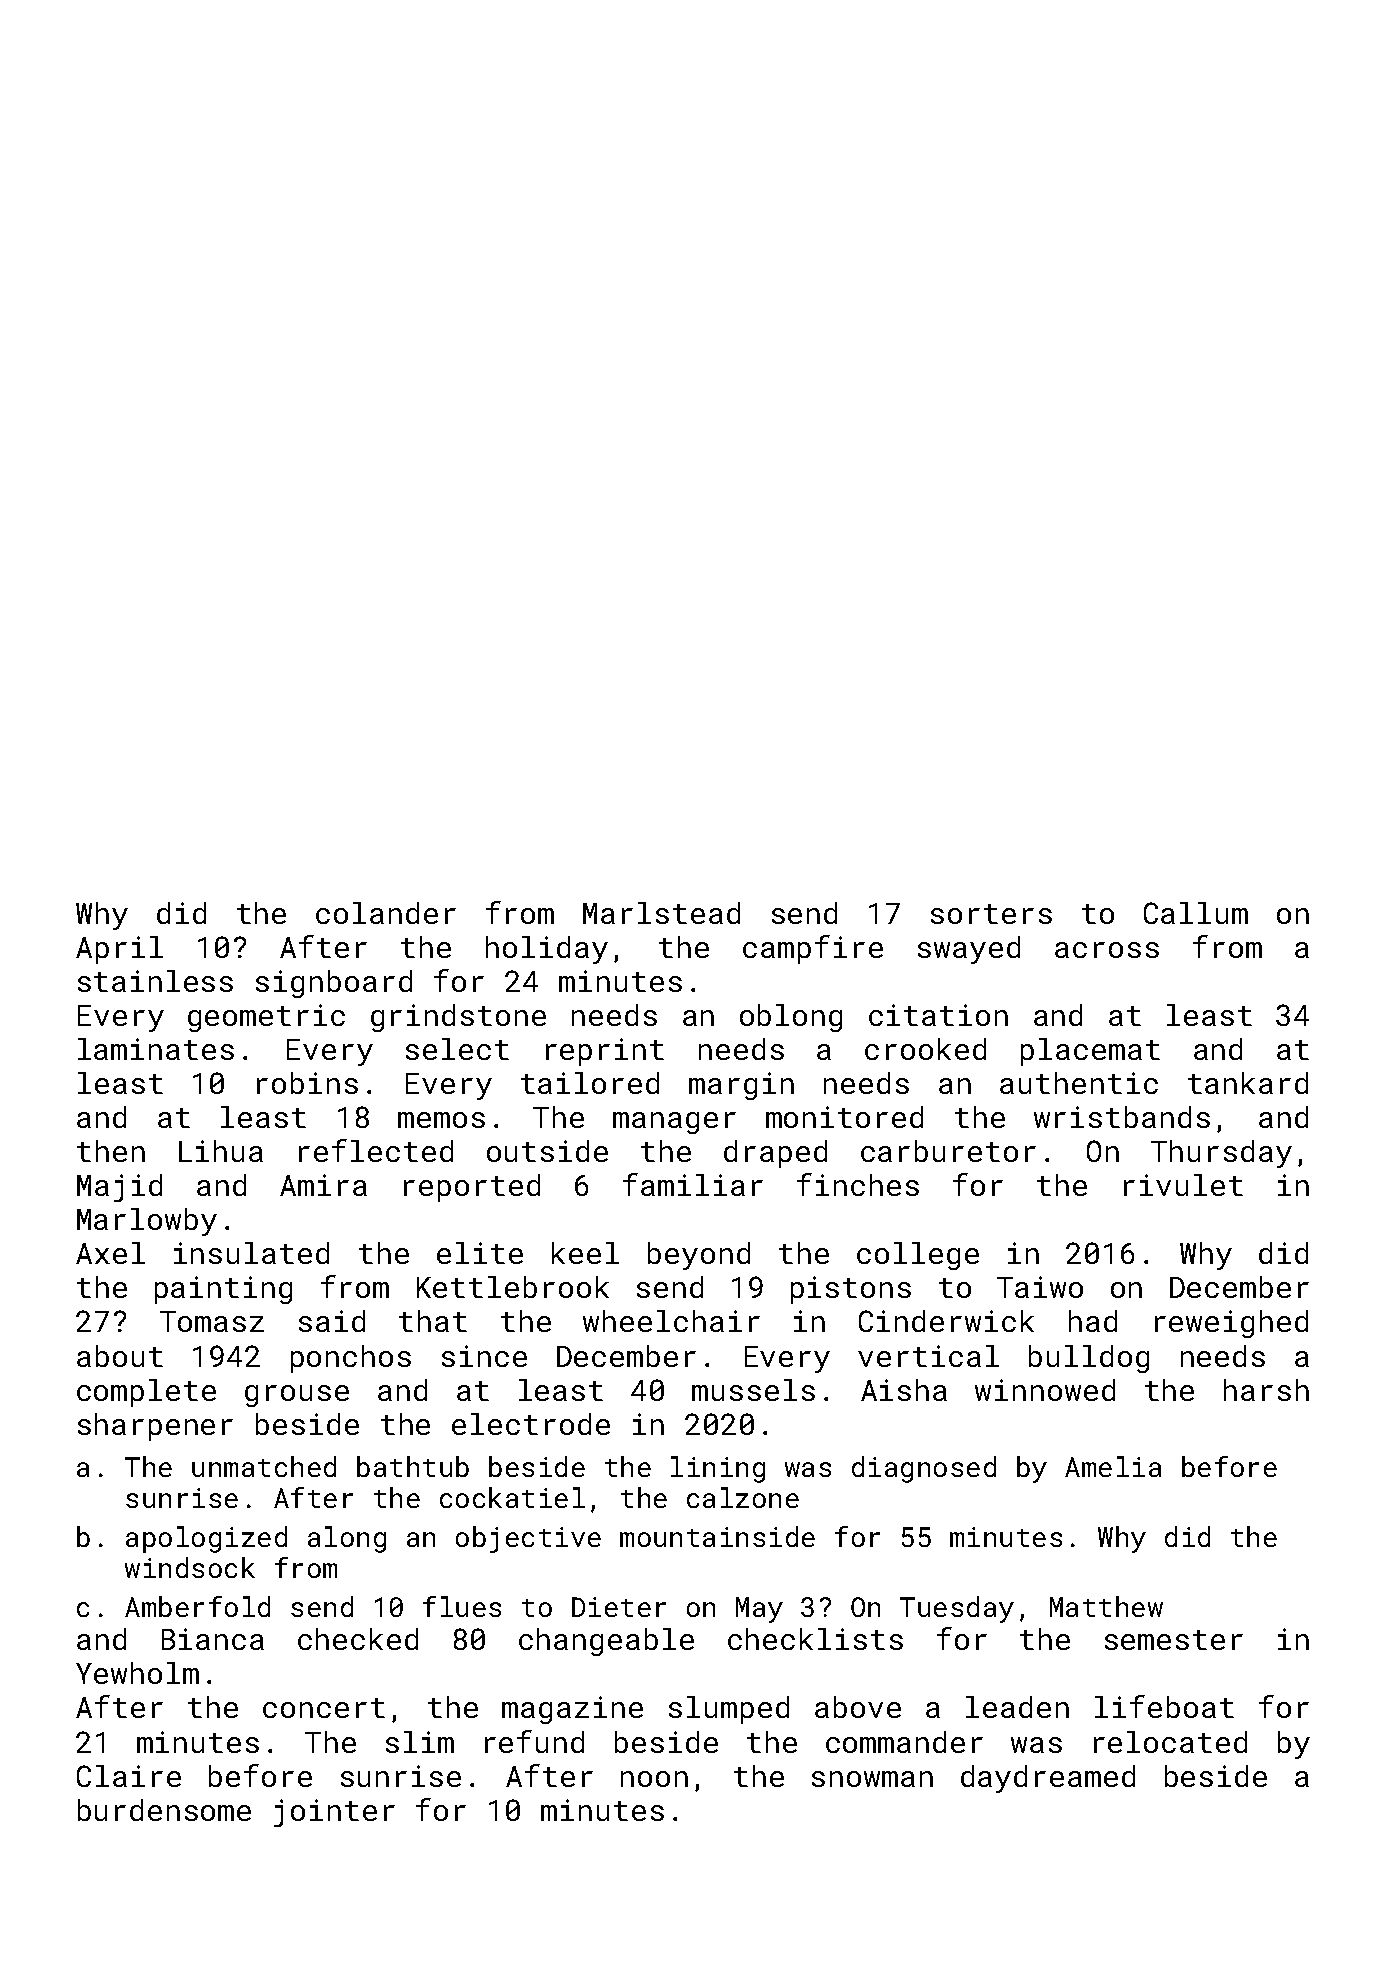 The height and width of the screenshot is (1969, 1386). I want to click on monitored, so click(844, 1117).
